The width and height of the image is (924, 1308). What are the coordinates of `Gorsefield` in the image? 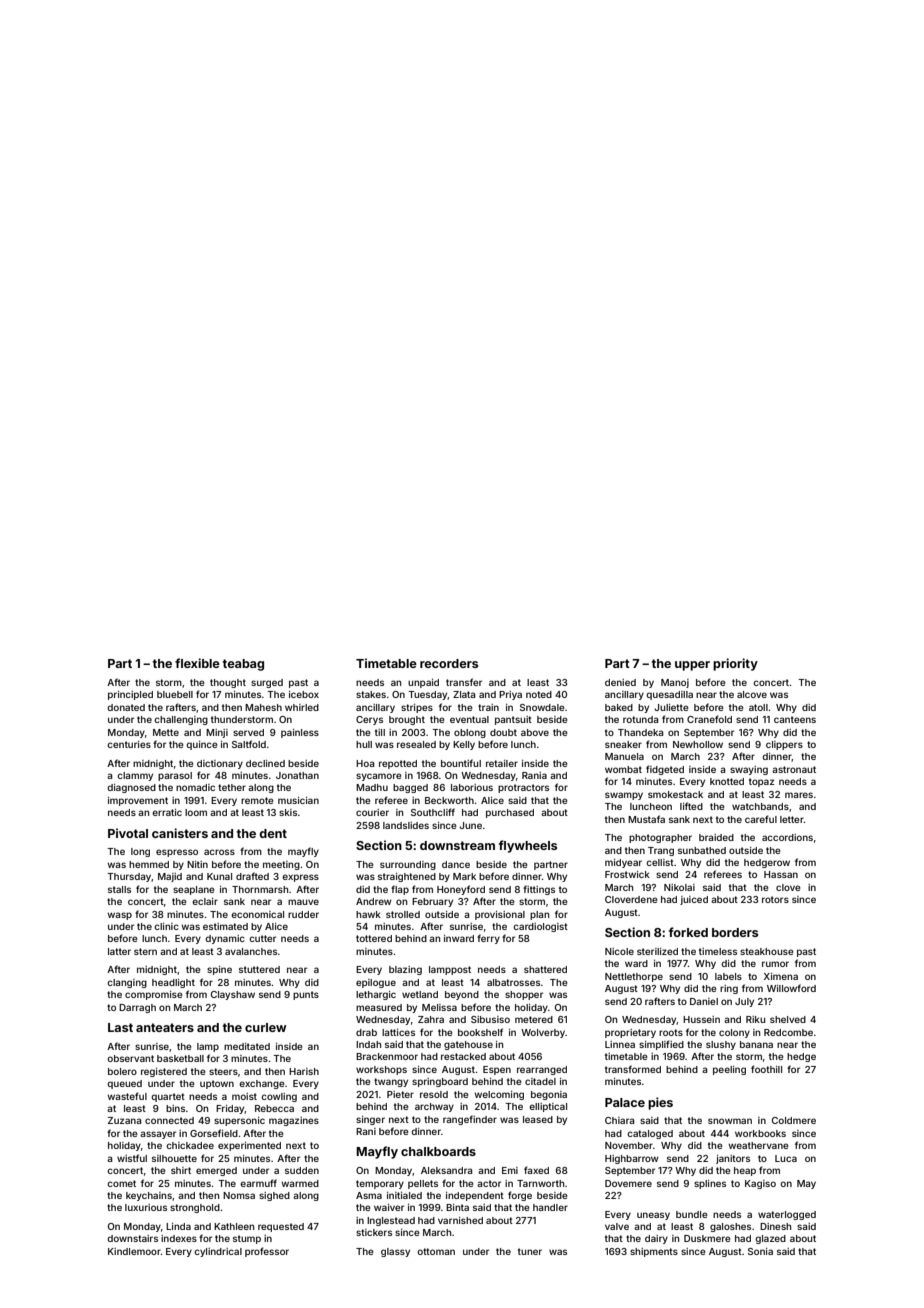 It's located at (214, 1133).
